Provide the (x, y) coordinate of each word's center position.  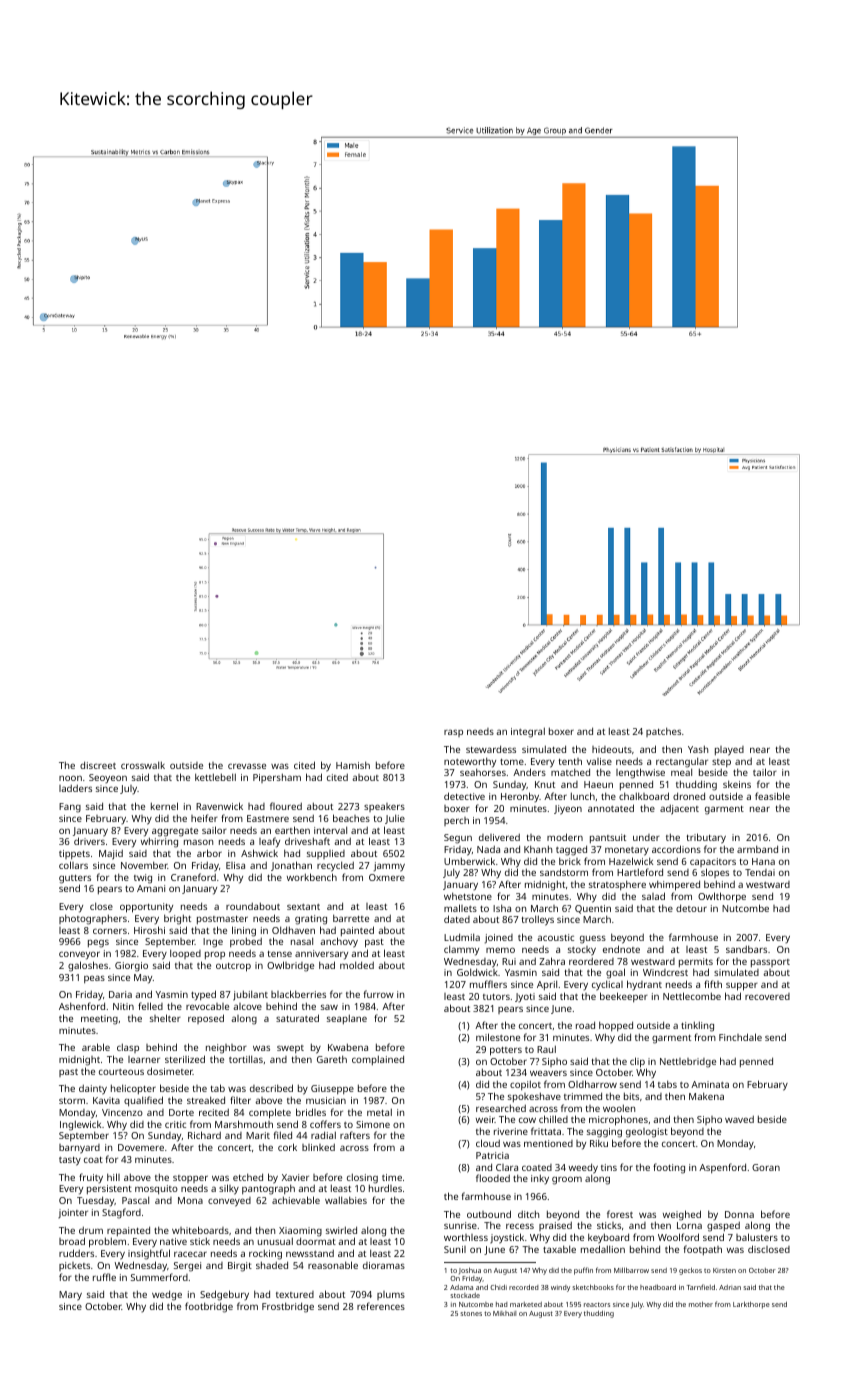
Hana (763, 861)
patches (663, 732)
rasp (453, 733)
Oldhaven (293, 930)
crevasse (247, 766)
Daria (120, 994)
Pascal (135, 1200)
